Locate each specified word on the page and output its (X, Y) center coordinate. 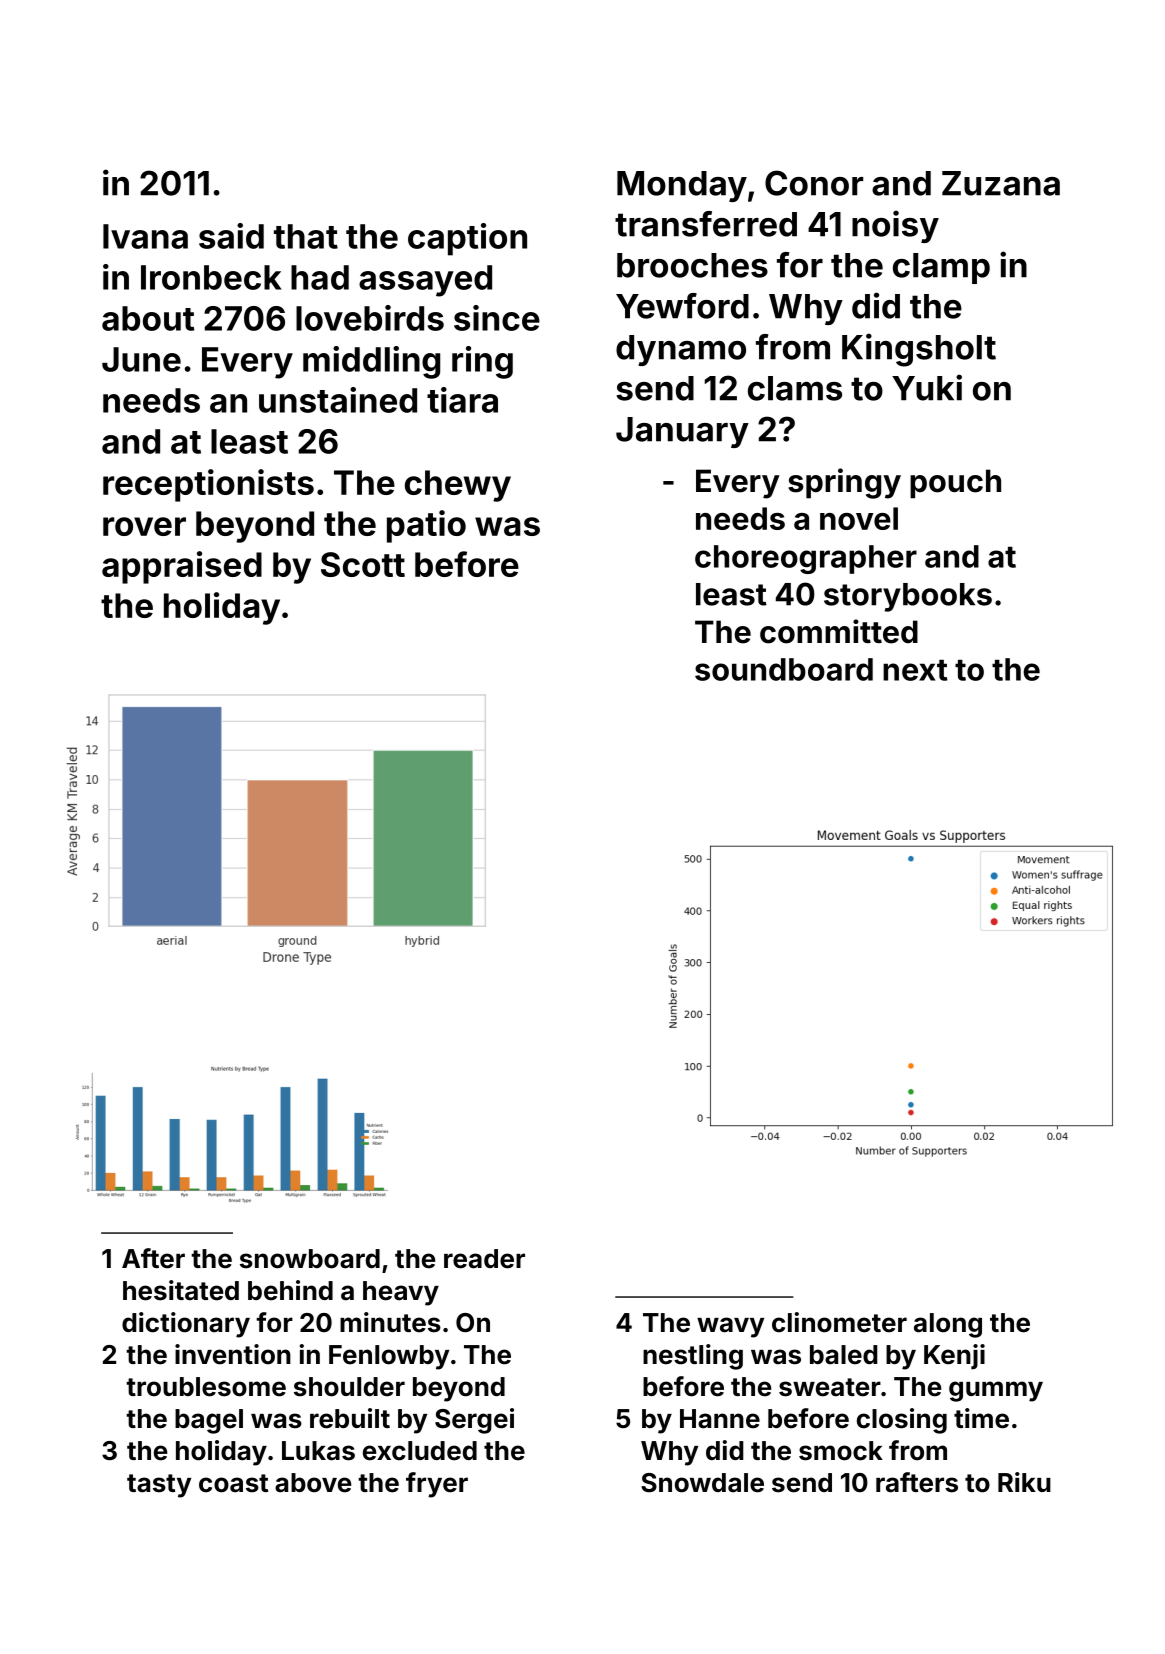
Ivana (145, 236)
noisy (895, 226)
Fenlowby (389, 1357)
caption (467, 239)
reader (484, 1259)
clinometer (839, 1322)
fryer (437, 1485)
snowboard (310, 1259)
